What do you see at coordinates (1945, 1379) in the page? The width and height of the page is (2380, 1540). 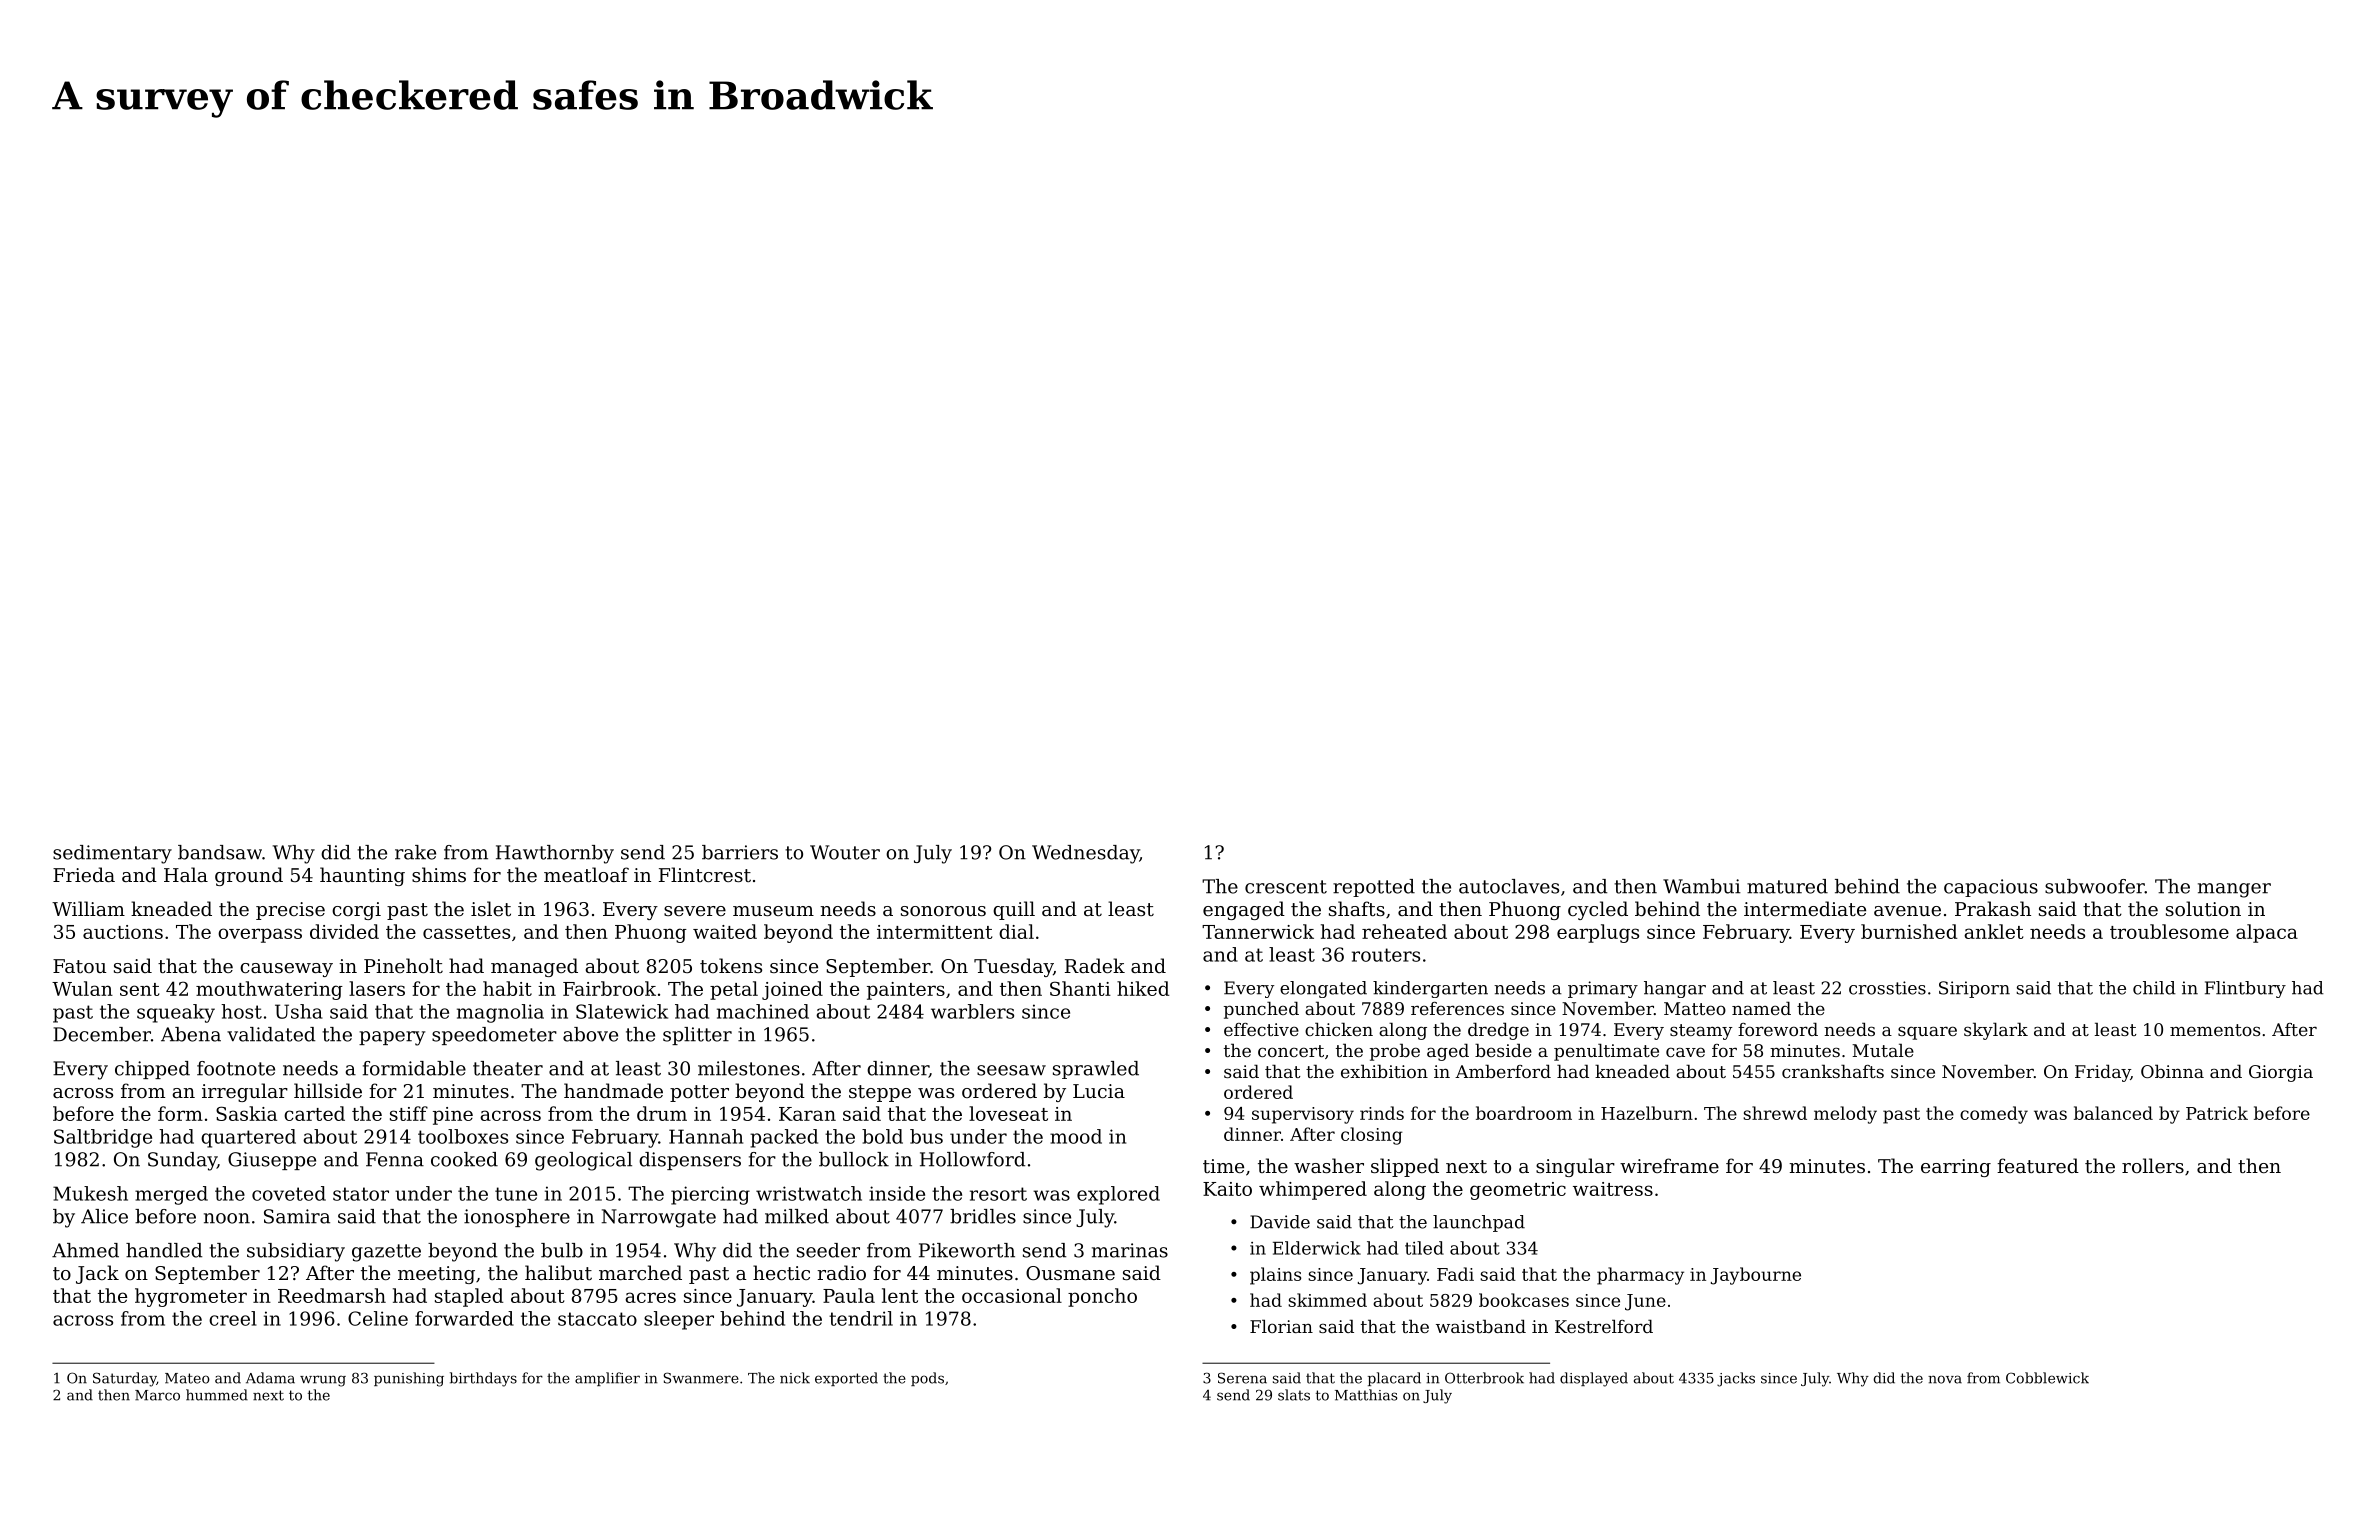 I see `nova` at bounding box center [1945, 1379].
